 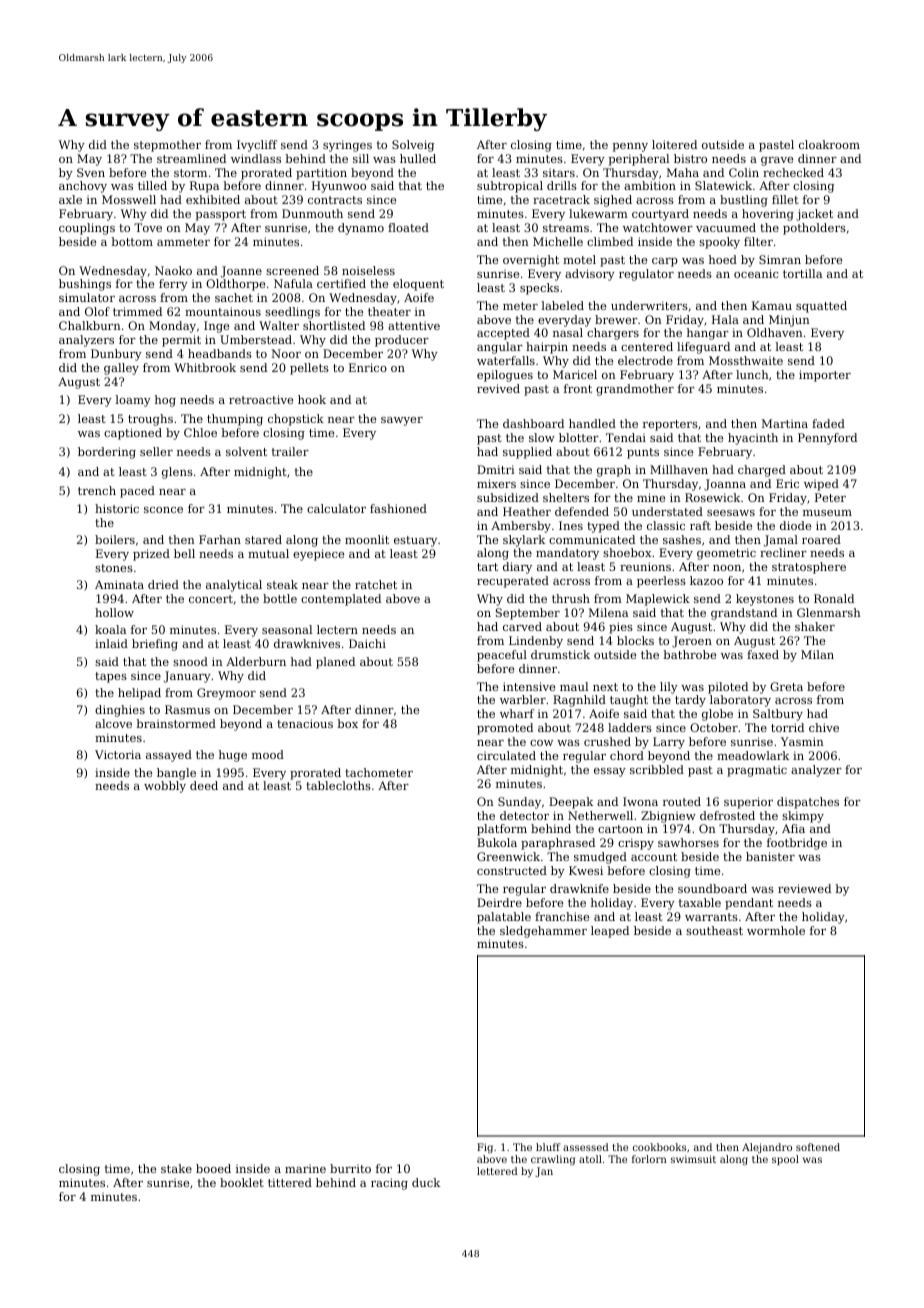 What do you see at coordinates (167, 146) in the screenshot?
I see `stepmother` at bounding box center [167, 146].
